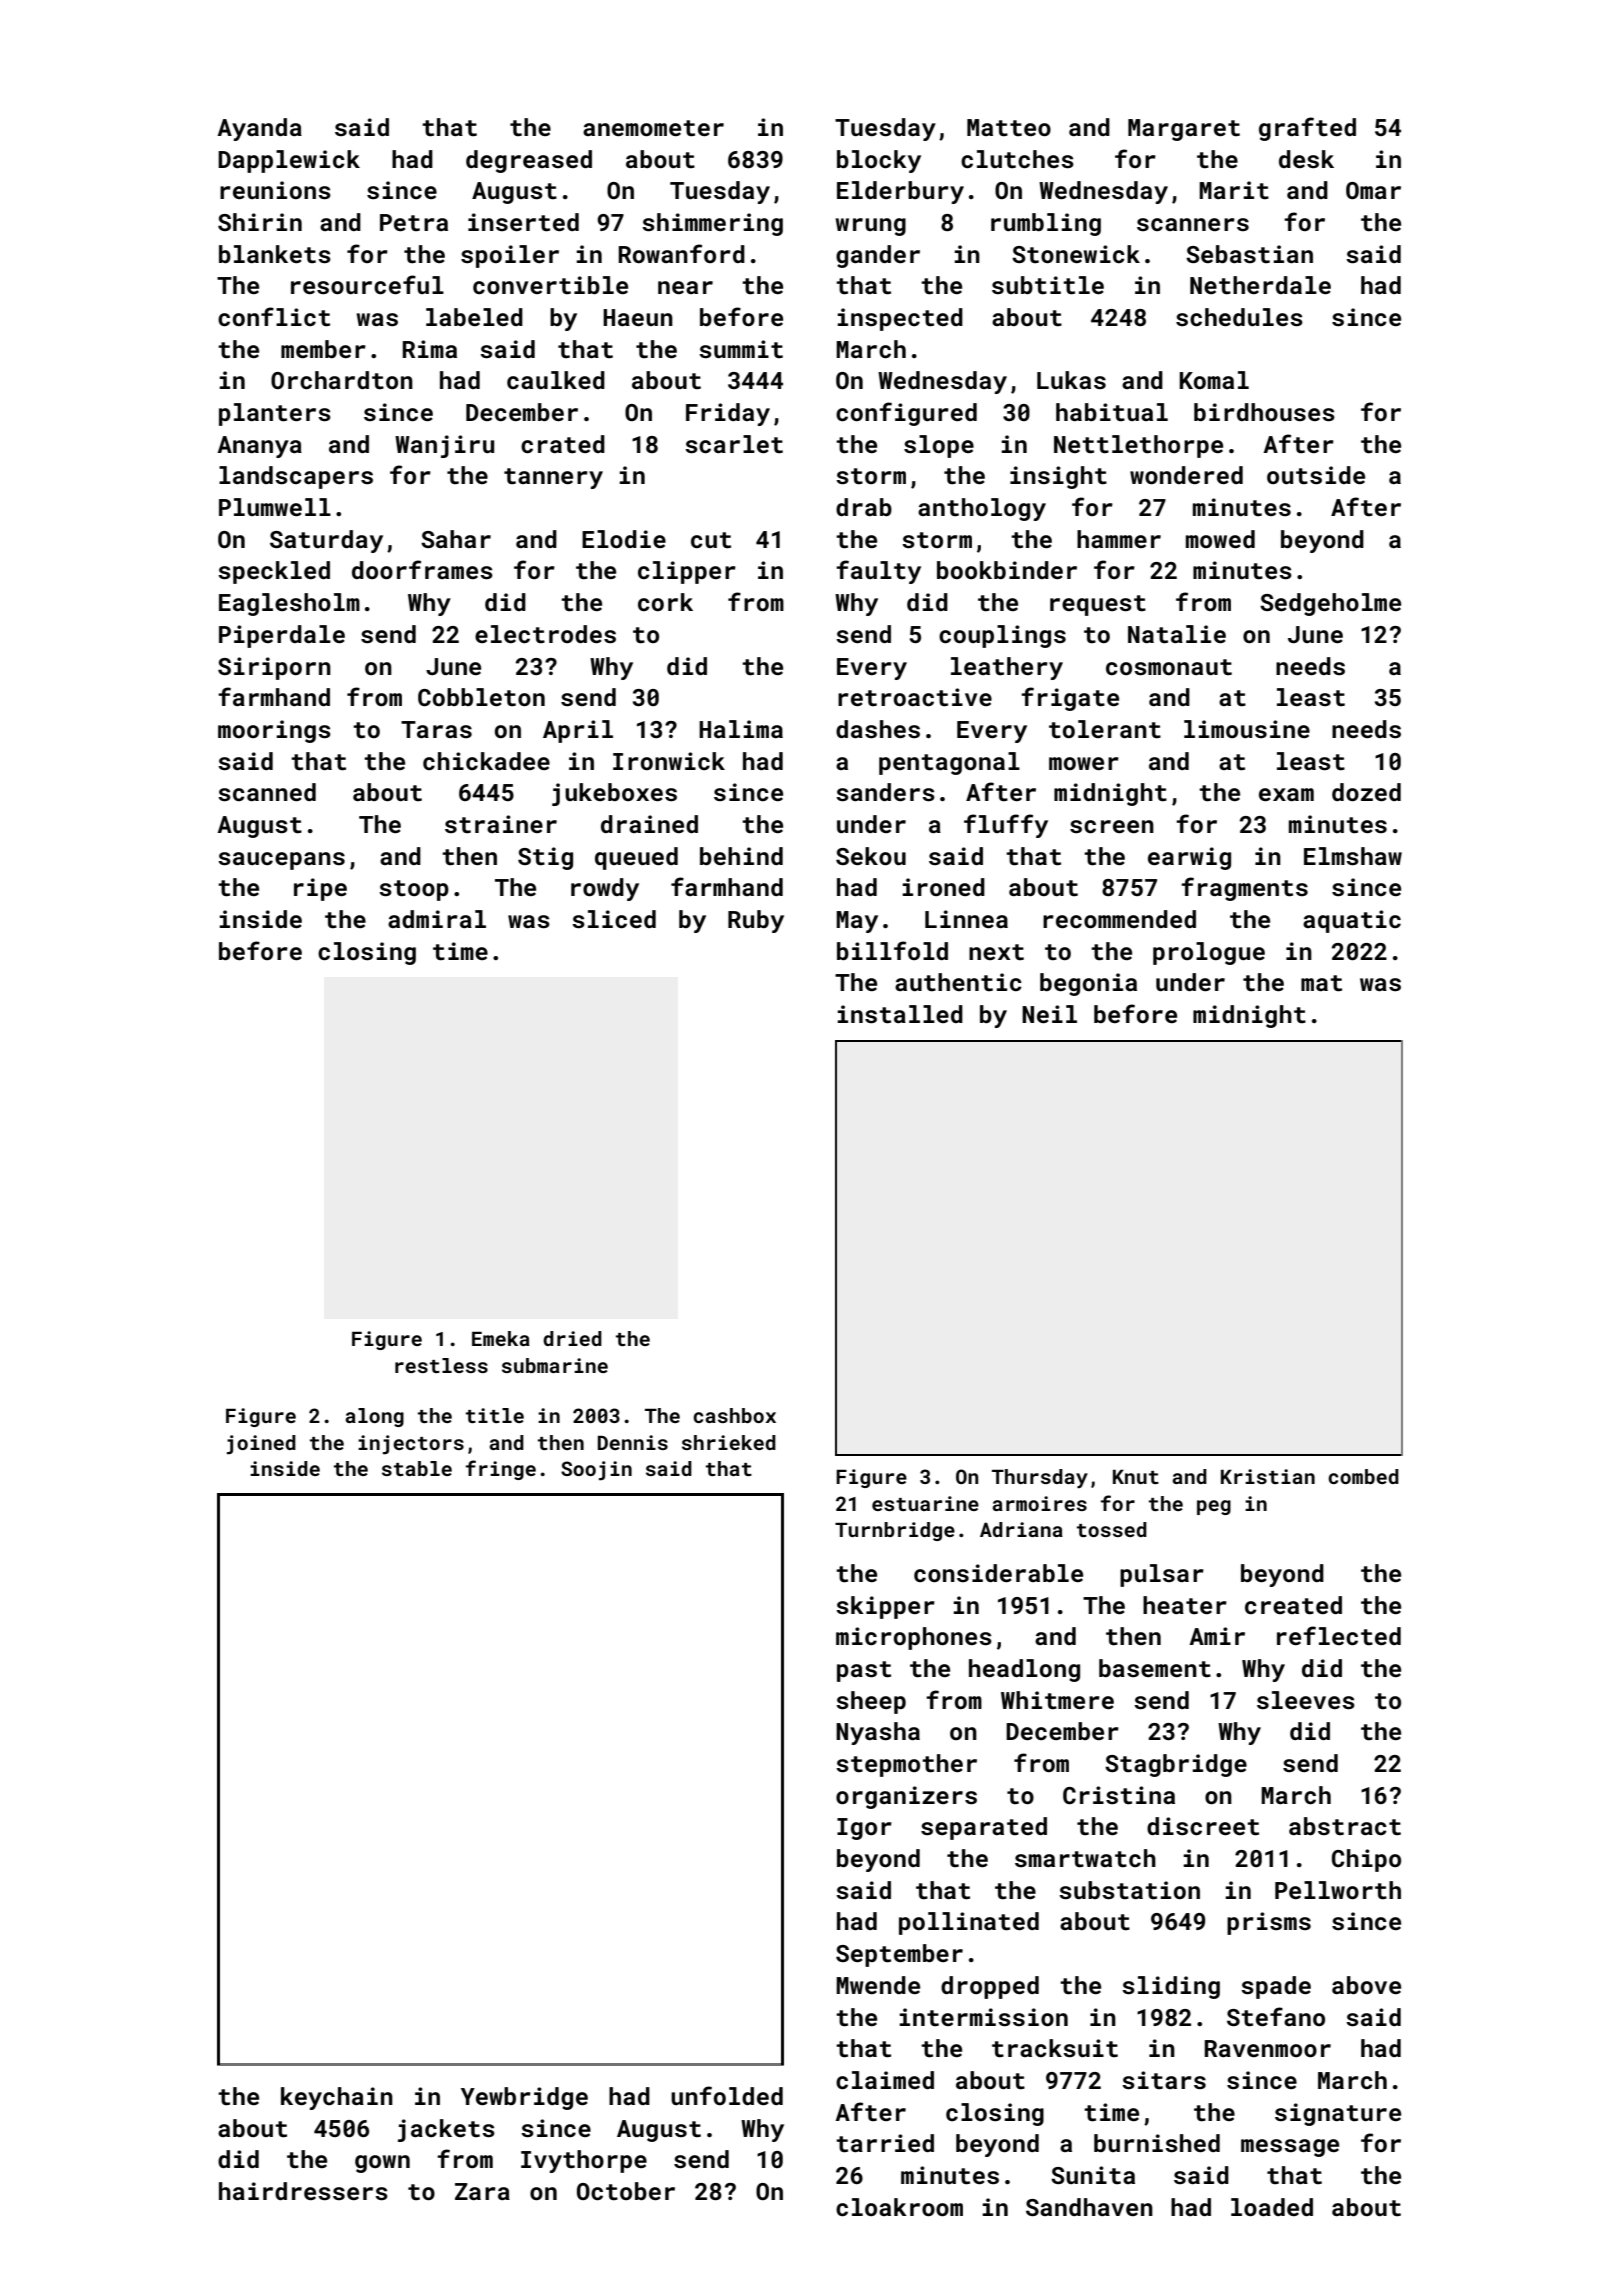 Image resolution: width=1620 pixels, height=2292 pixels. What do you see at coordinates (983, 2017) in the screenshot?
I see `intermission` at bounding box center [983, 2017].
